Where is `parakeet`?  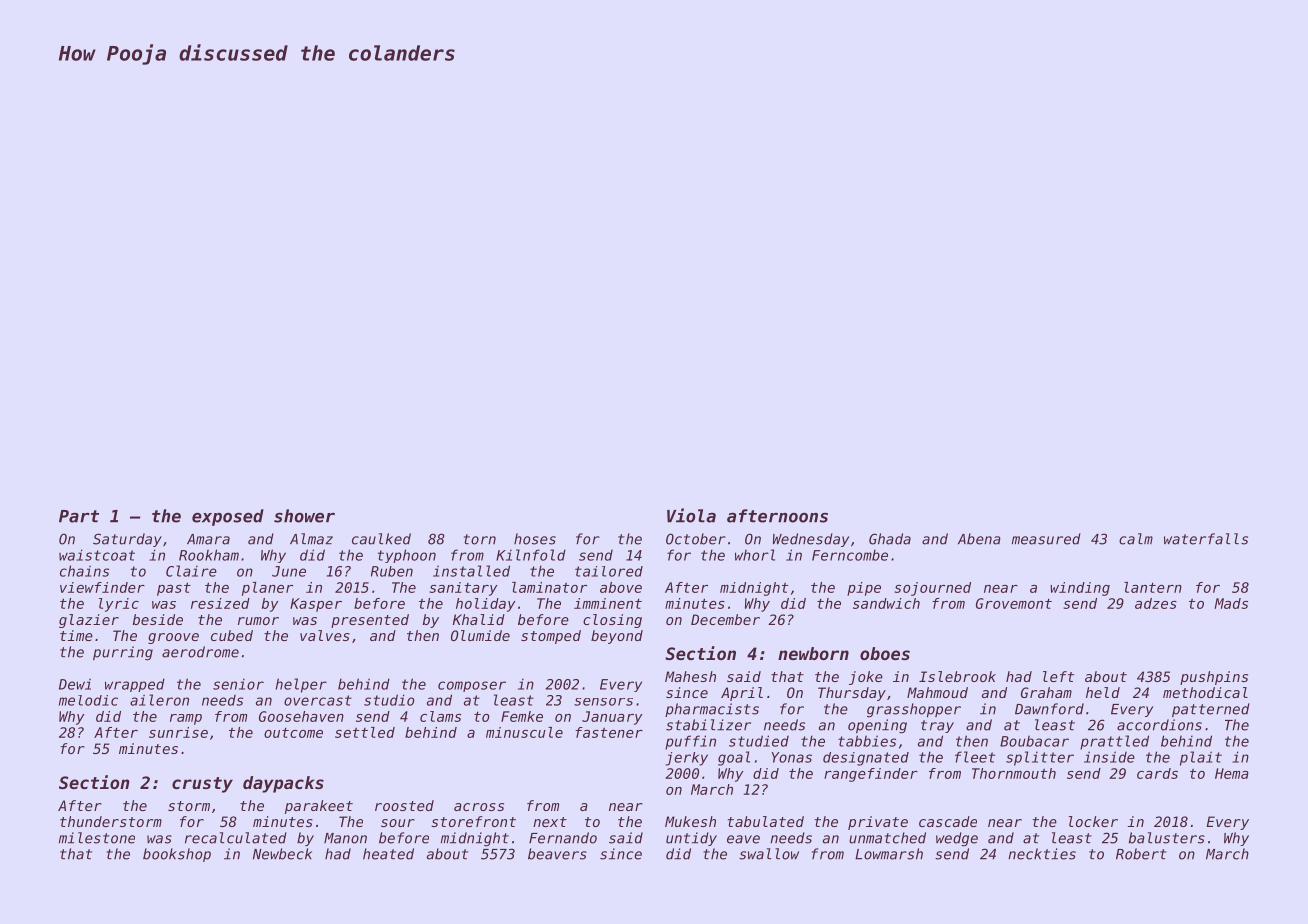 parakeet is located at coordinates (319, 807).
